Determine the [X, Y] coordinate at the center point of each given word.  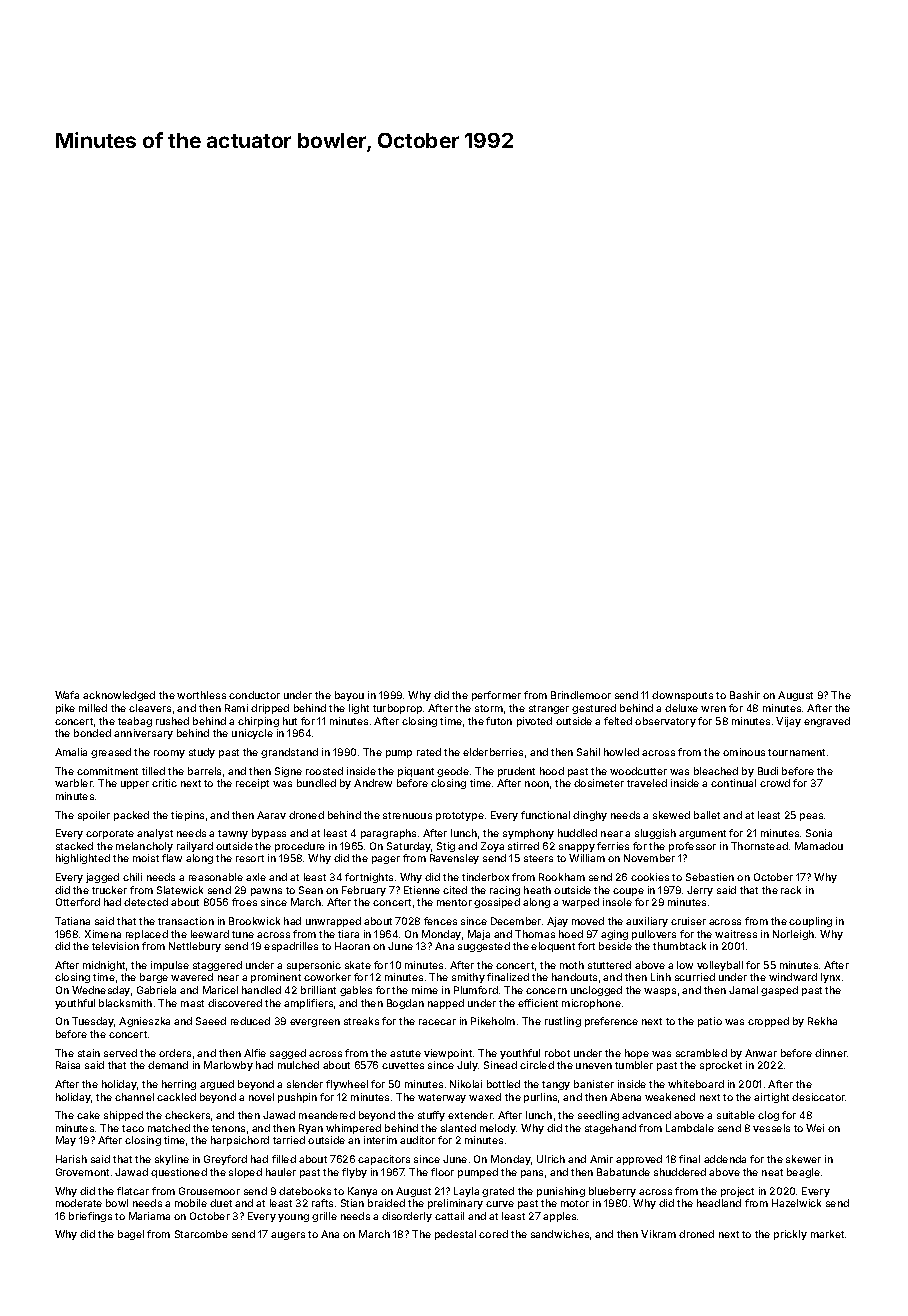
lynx [830, 978]
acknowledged [119, 696]
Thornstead [759, 846]
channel [134, 1097]
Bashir [745, 695]
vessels [771, 1128]
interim [380, 1140]
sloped [245, 1173]
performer [496, 696]
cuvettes [403, 1065]
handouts [574, 977]
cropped [768, 1022]
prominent [276, 978]
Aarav [271, 815]
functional [545, 815]
